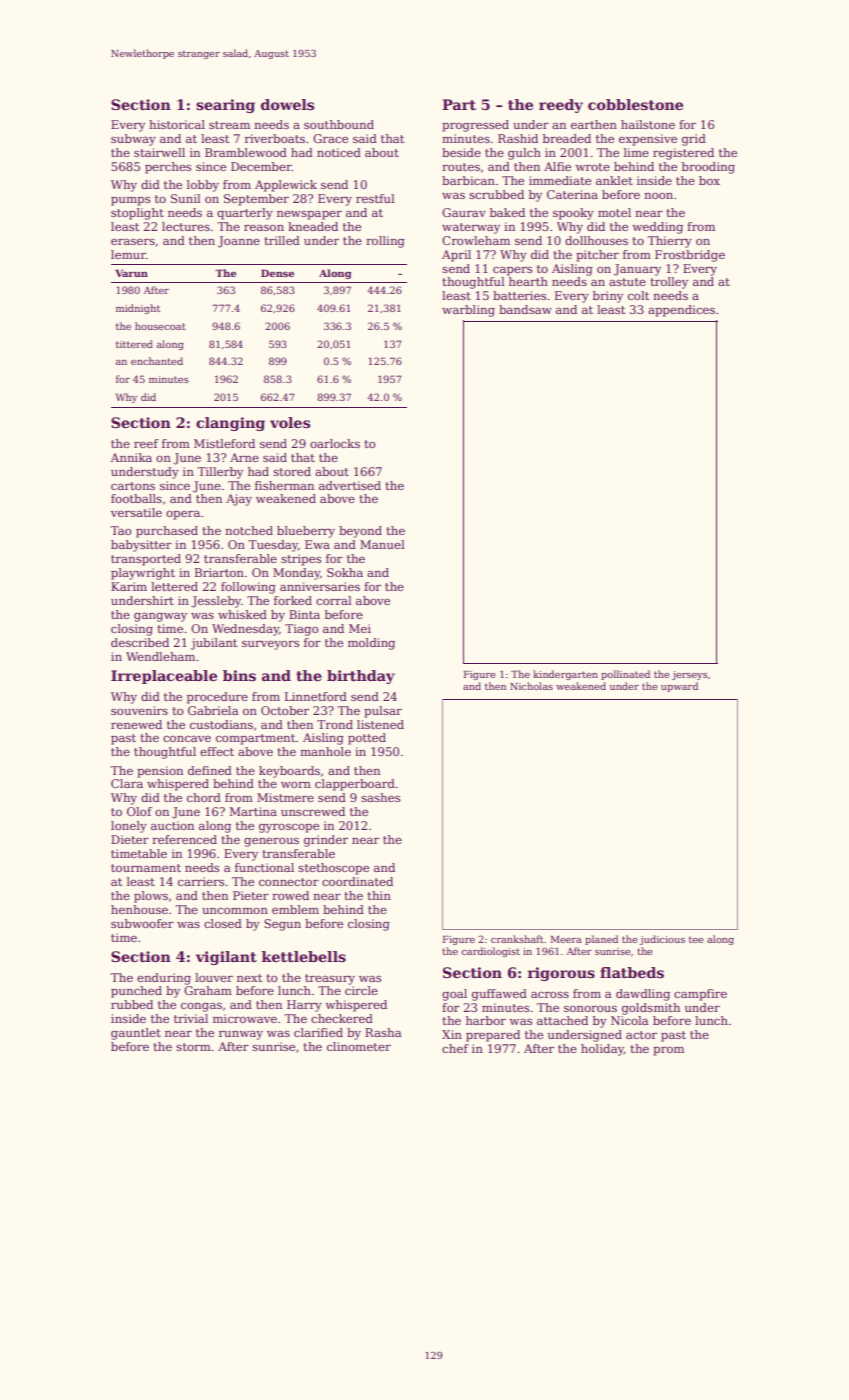 The width and height of the image is (849, 1400). Describe the element at coordinates (133, 140) in the image. I see `subway` at that location.
